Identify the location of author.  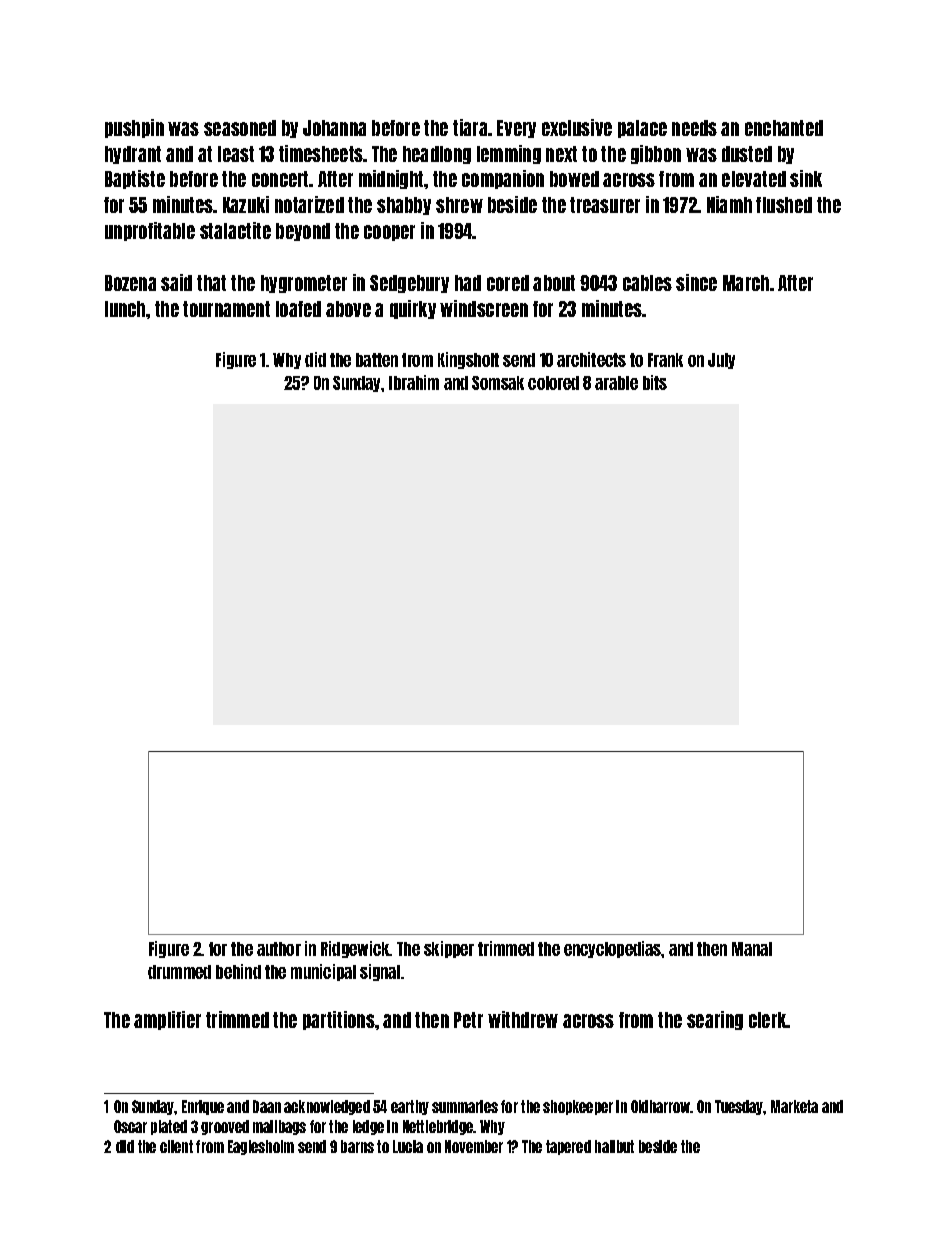
(279, 949).
